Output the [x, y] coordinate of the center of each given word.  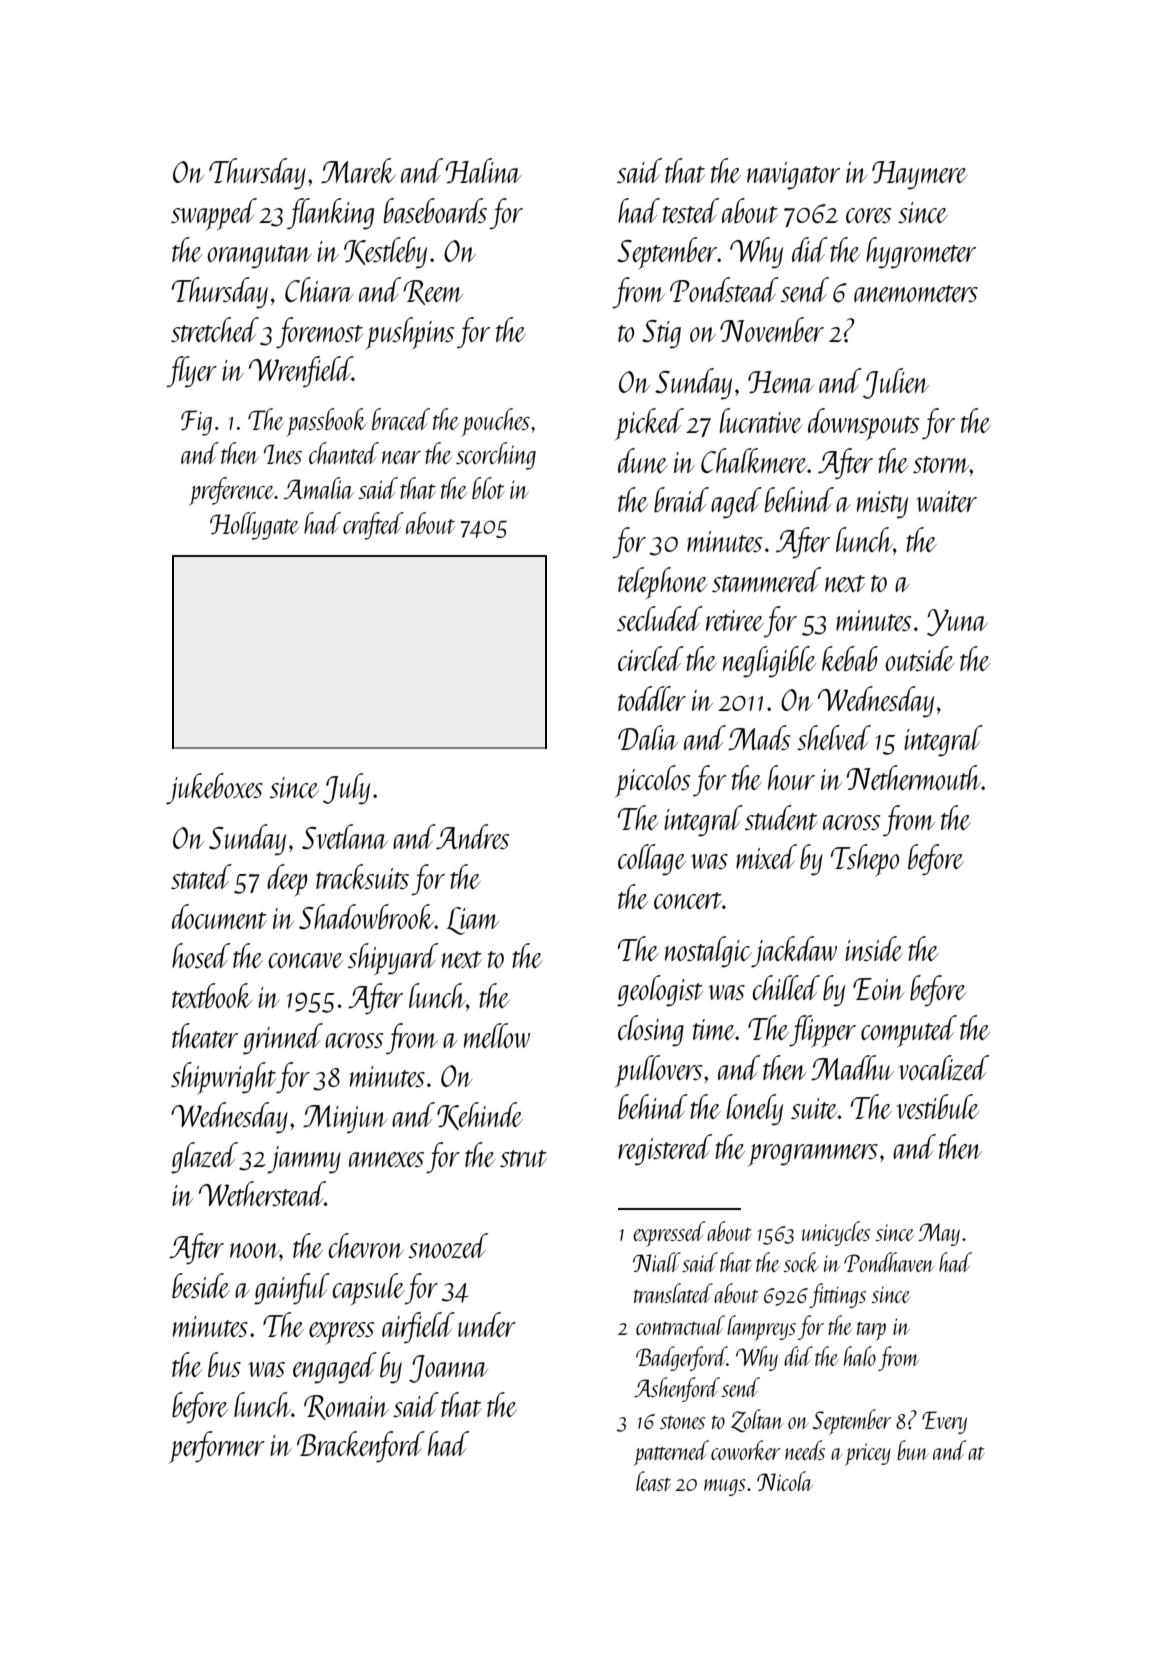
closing [651, 1031]
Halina [483, 171]
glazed [204, 1158]
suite [814, 1108]
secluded [660, 618]
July [346, 789]
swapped [214, 214]
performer [217, 1447]
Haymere [919, 175]
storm [941, 464]
